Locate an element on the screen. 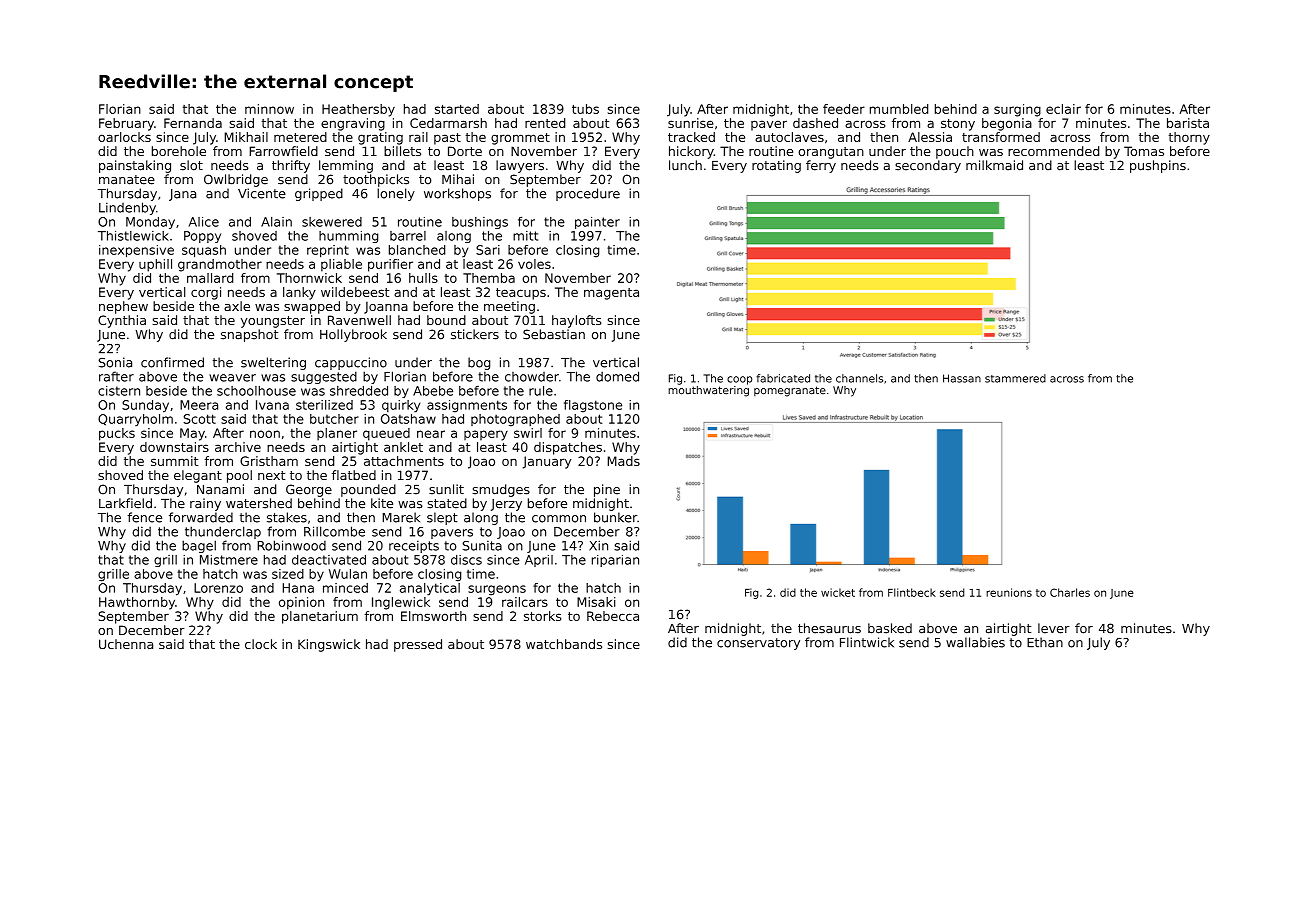 The image size is (1308, 924). pucks is located at coordinates (117, 434).
